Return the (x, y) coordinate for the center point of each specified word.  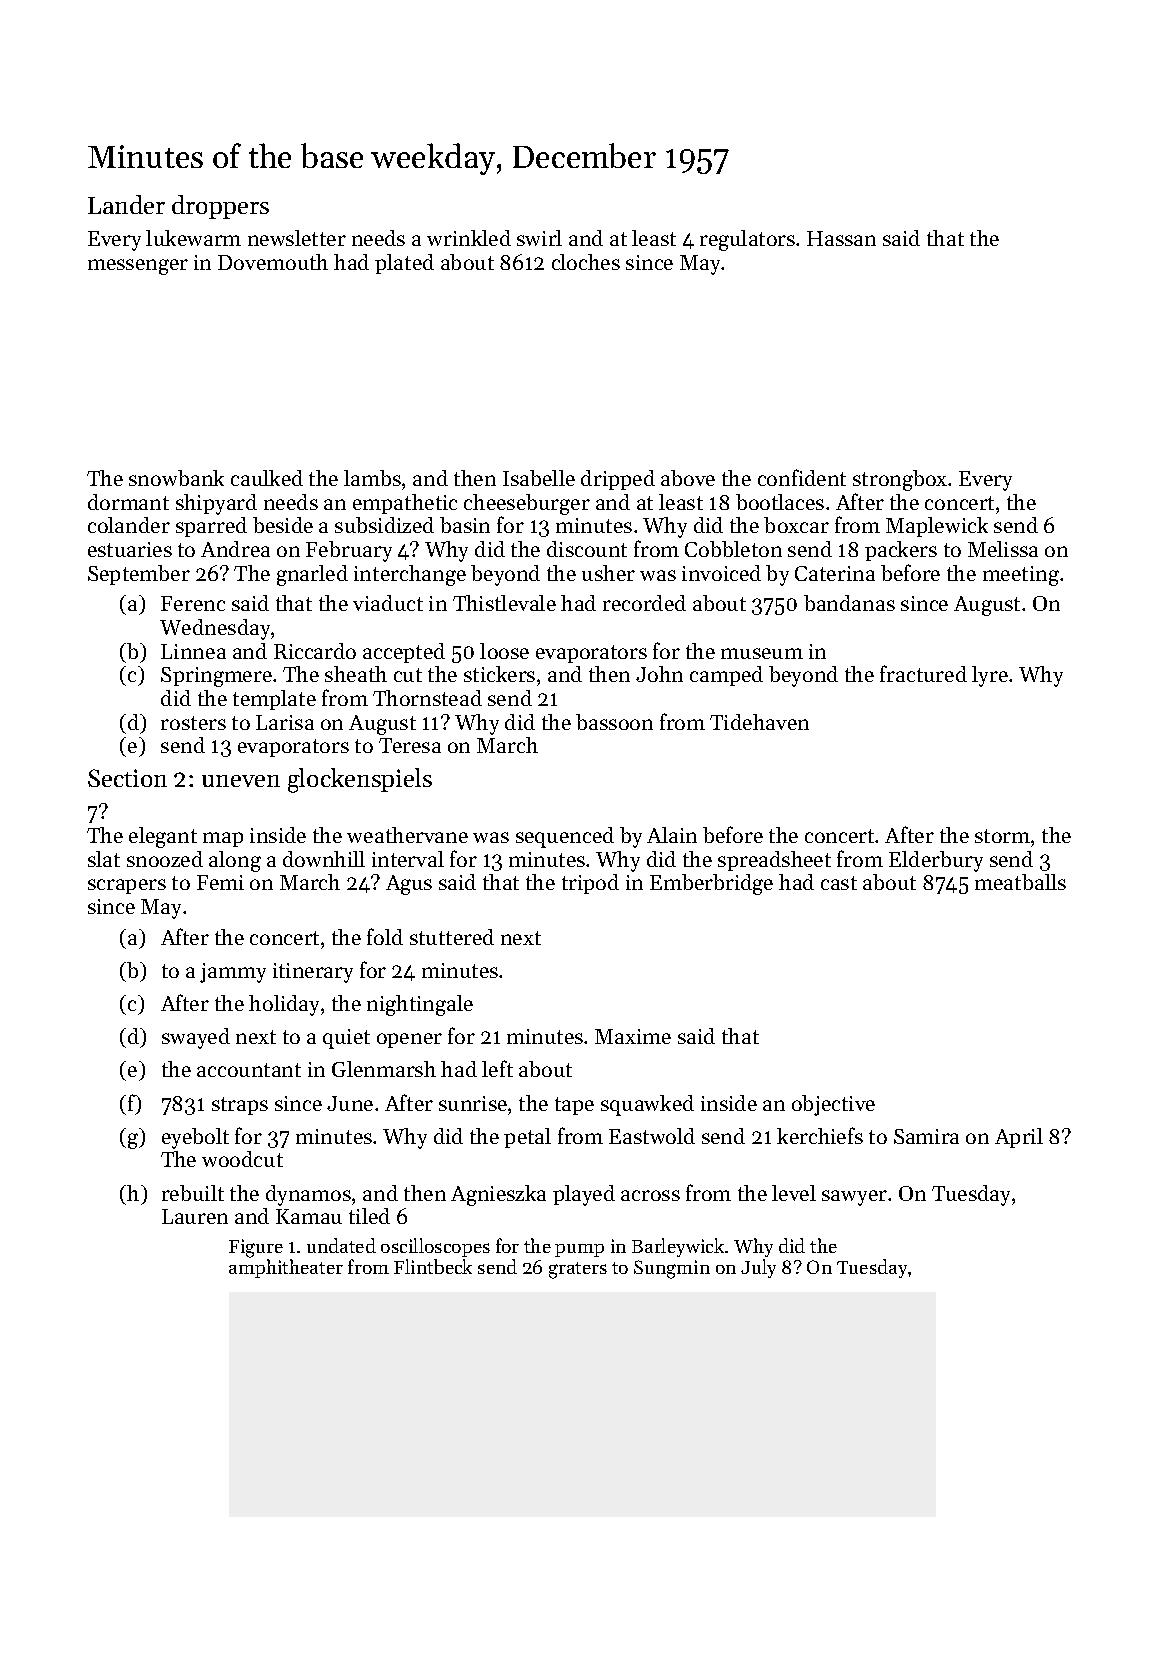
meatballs (1020, 882)
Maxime (633, 1036)
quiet (346, 1039)
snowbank (176, 478)
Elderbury (936, 861)
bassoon (614, 722)
